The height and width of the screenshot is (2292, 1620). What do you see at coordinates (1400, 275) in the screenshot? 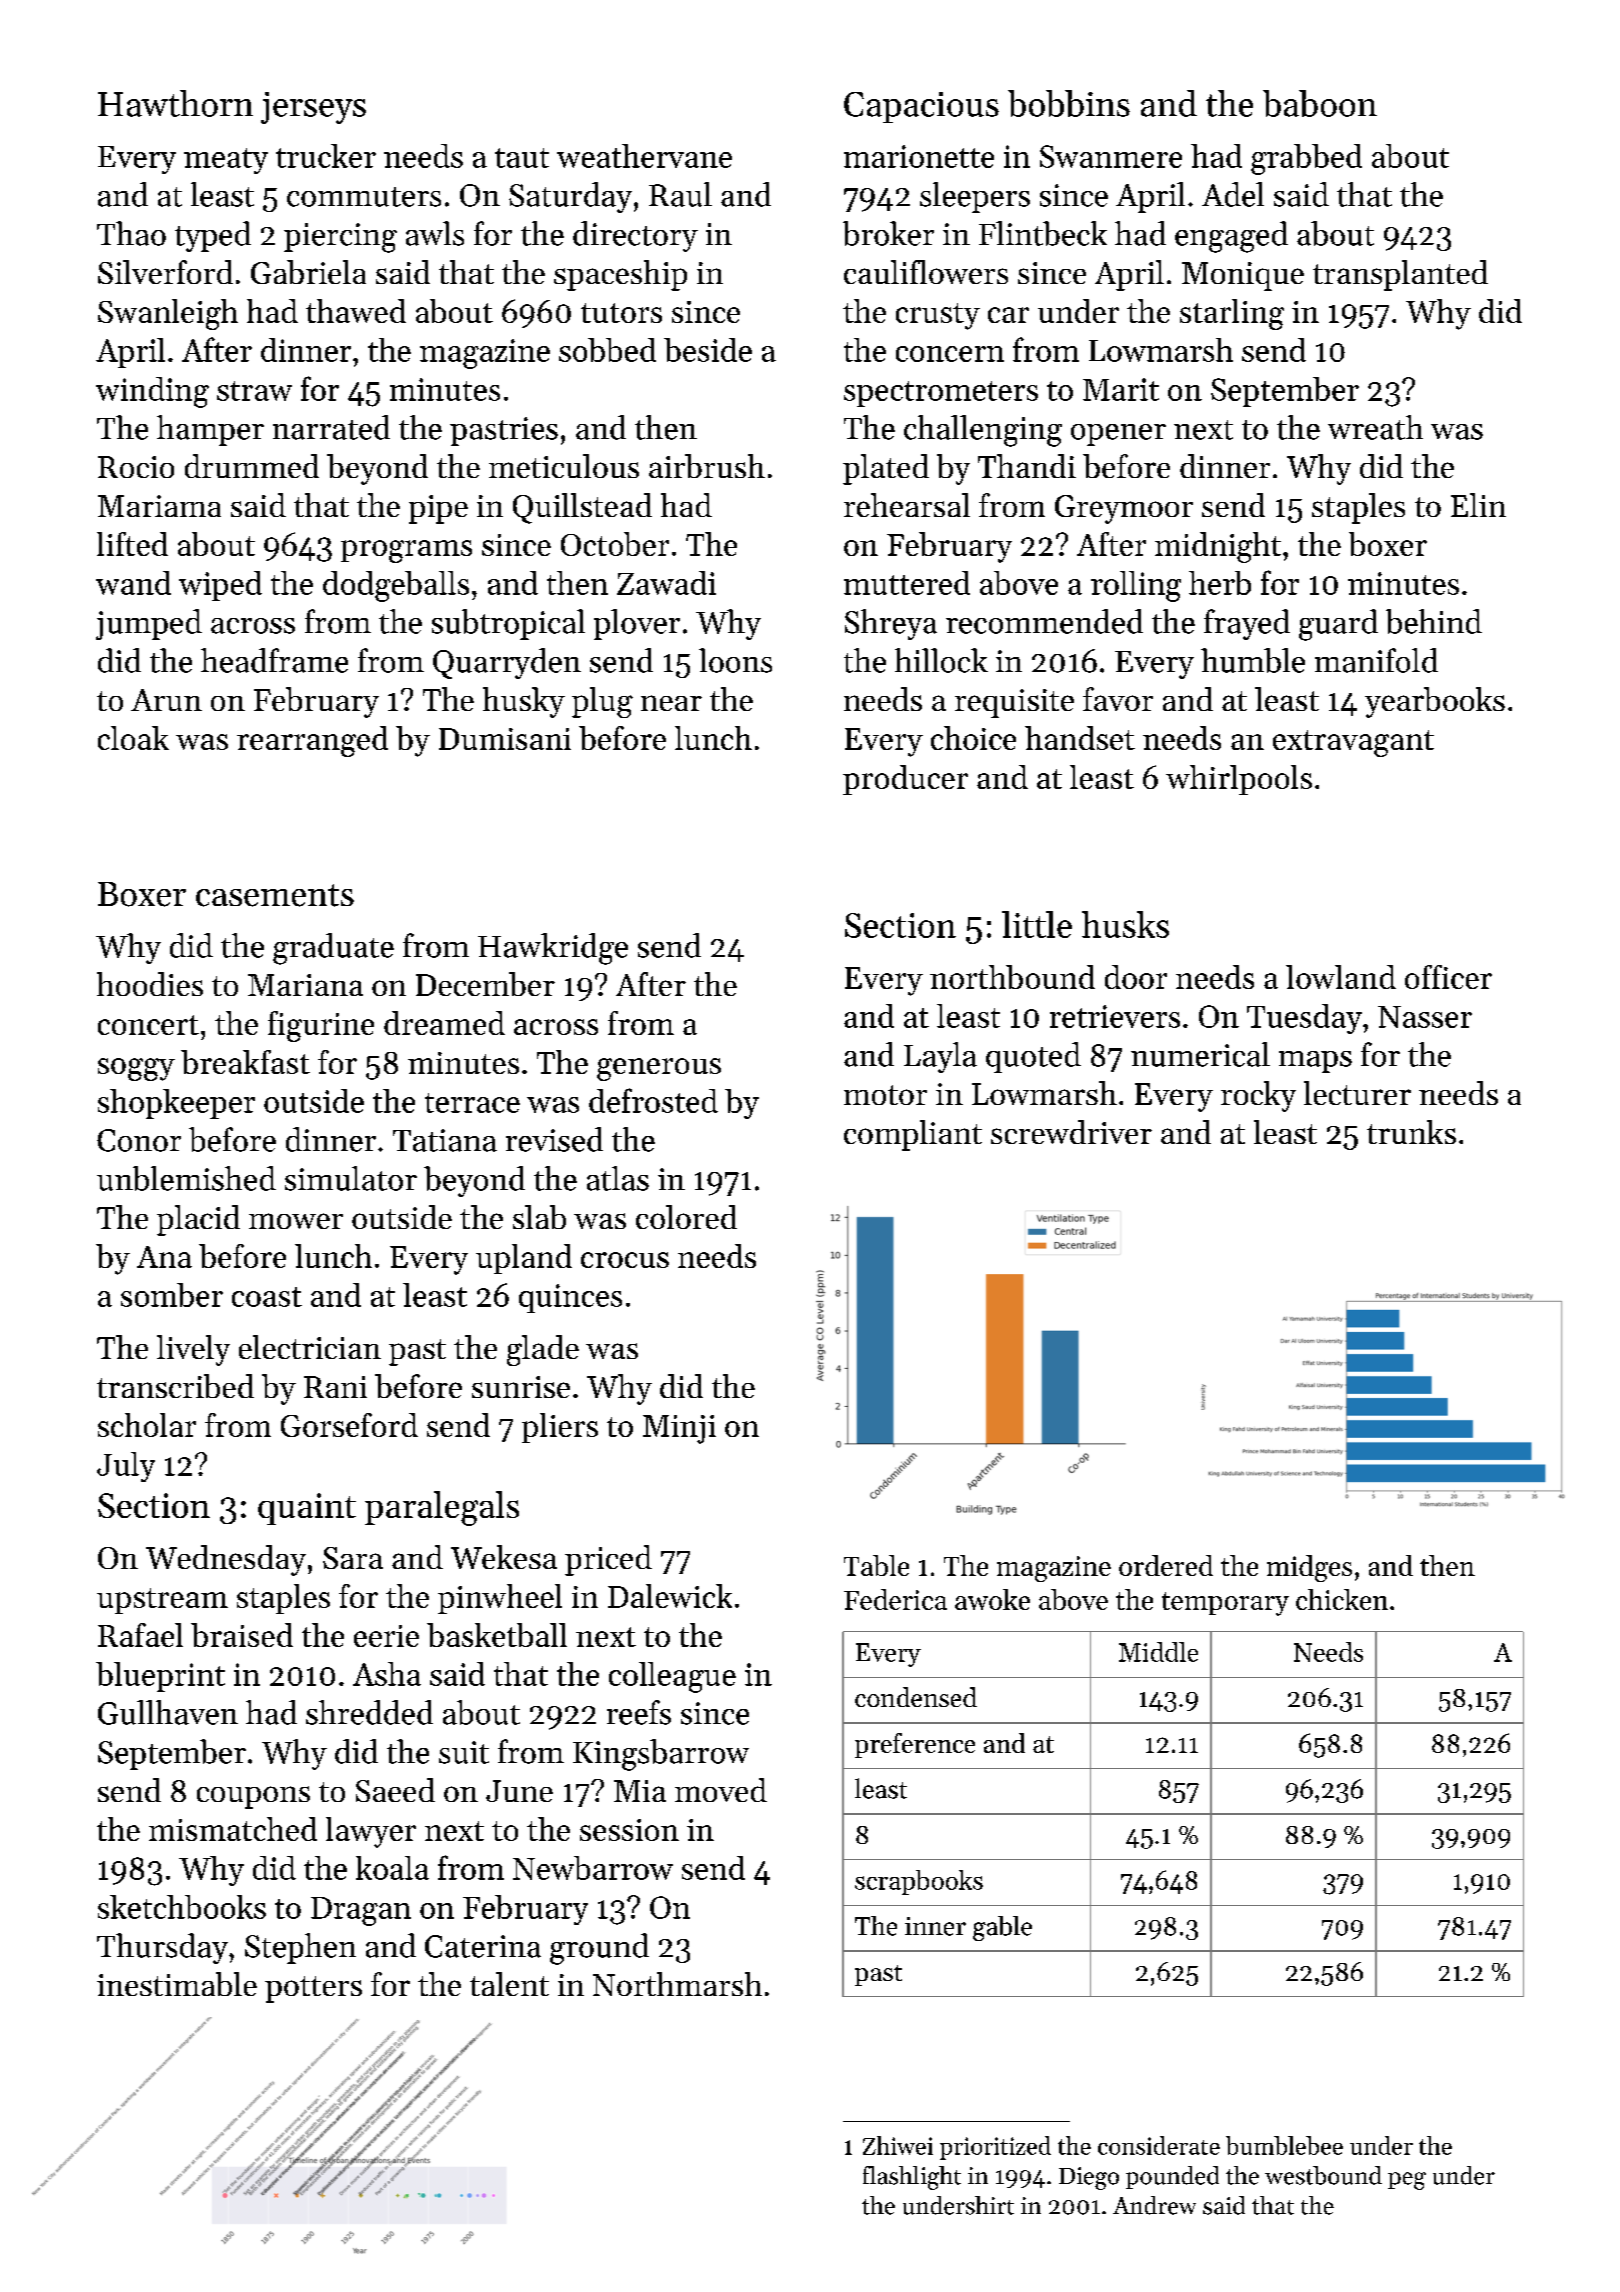
I see `transplanted` at bounding box center [1400, 275].
